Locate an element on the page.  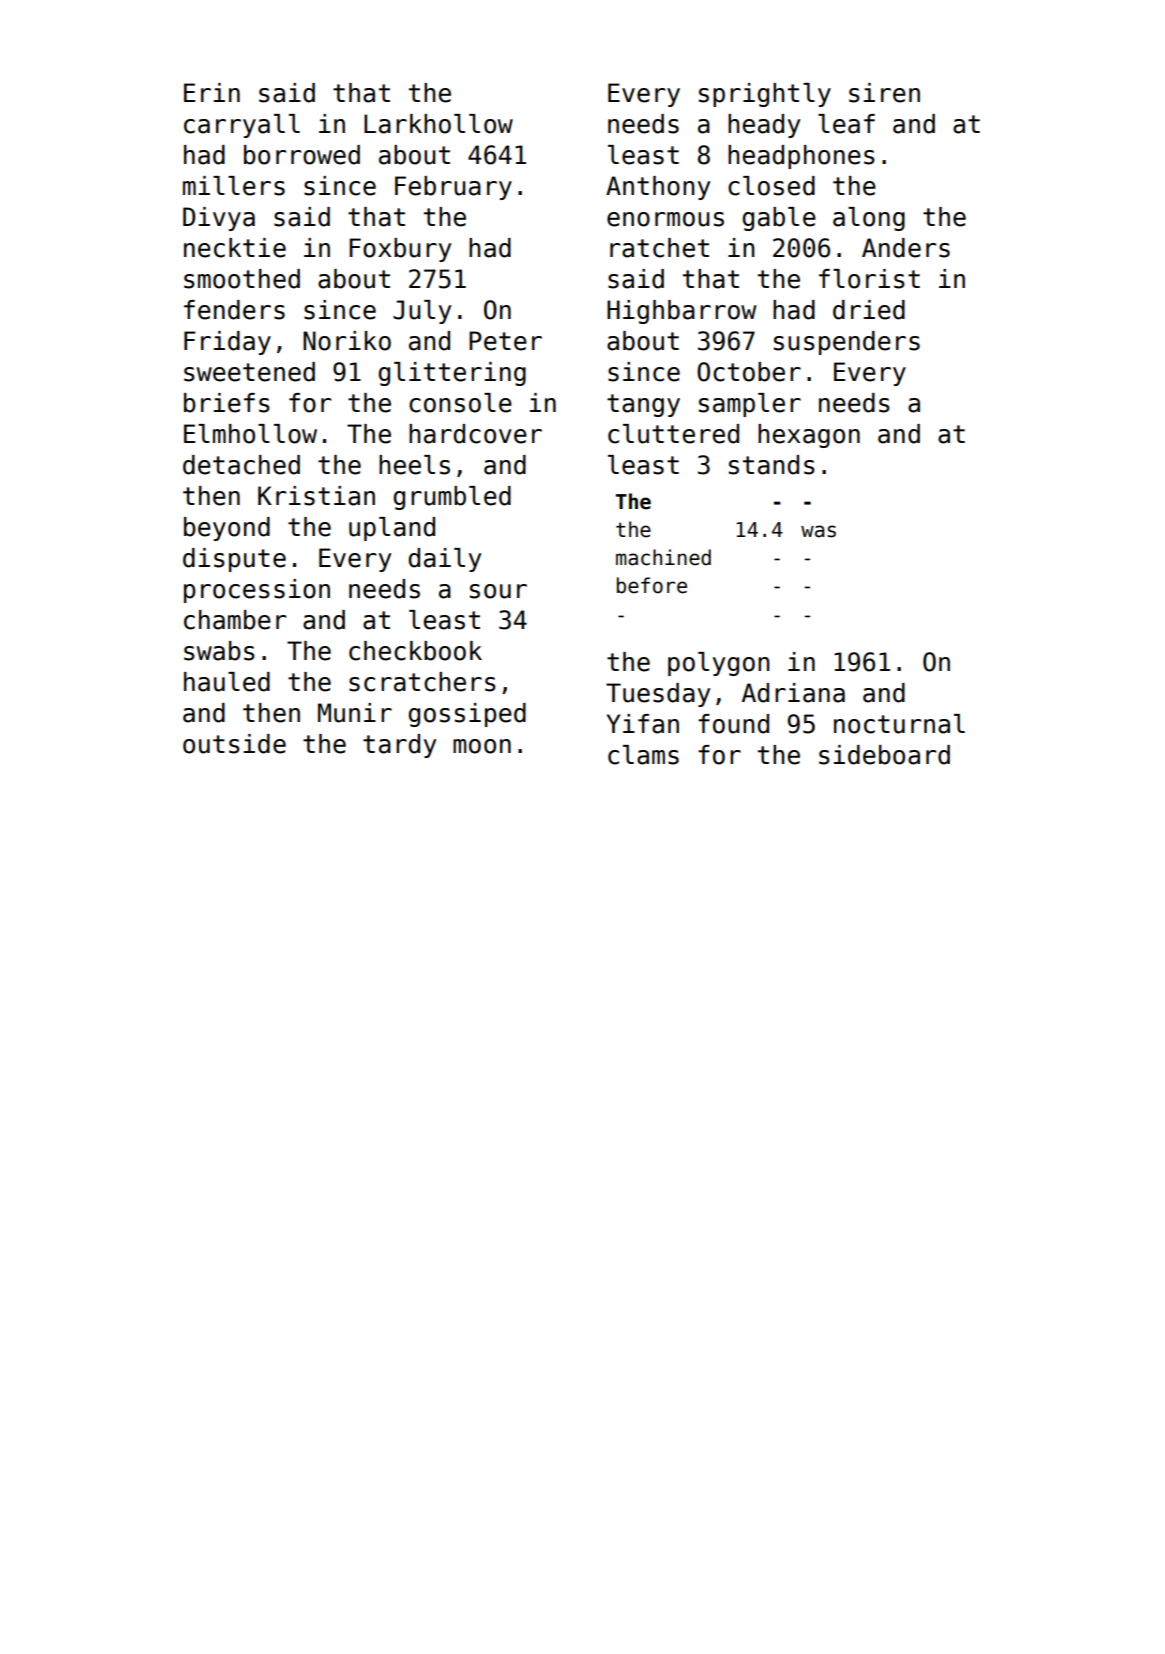
nocturnal is located at coordinates (899, 724).
